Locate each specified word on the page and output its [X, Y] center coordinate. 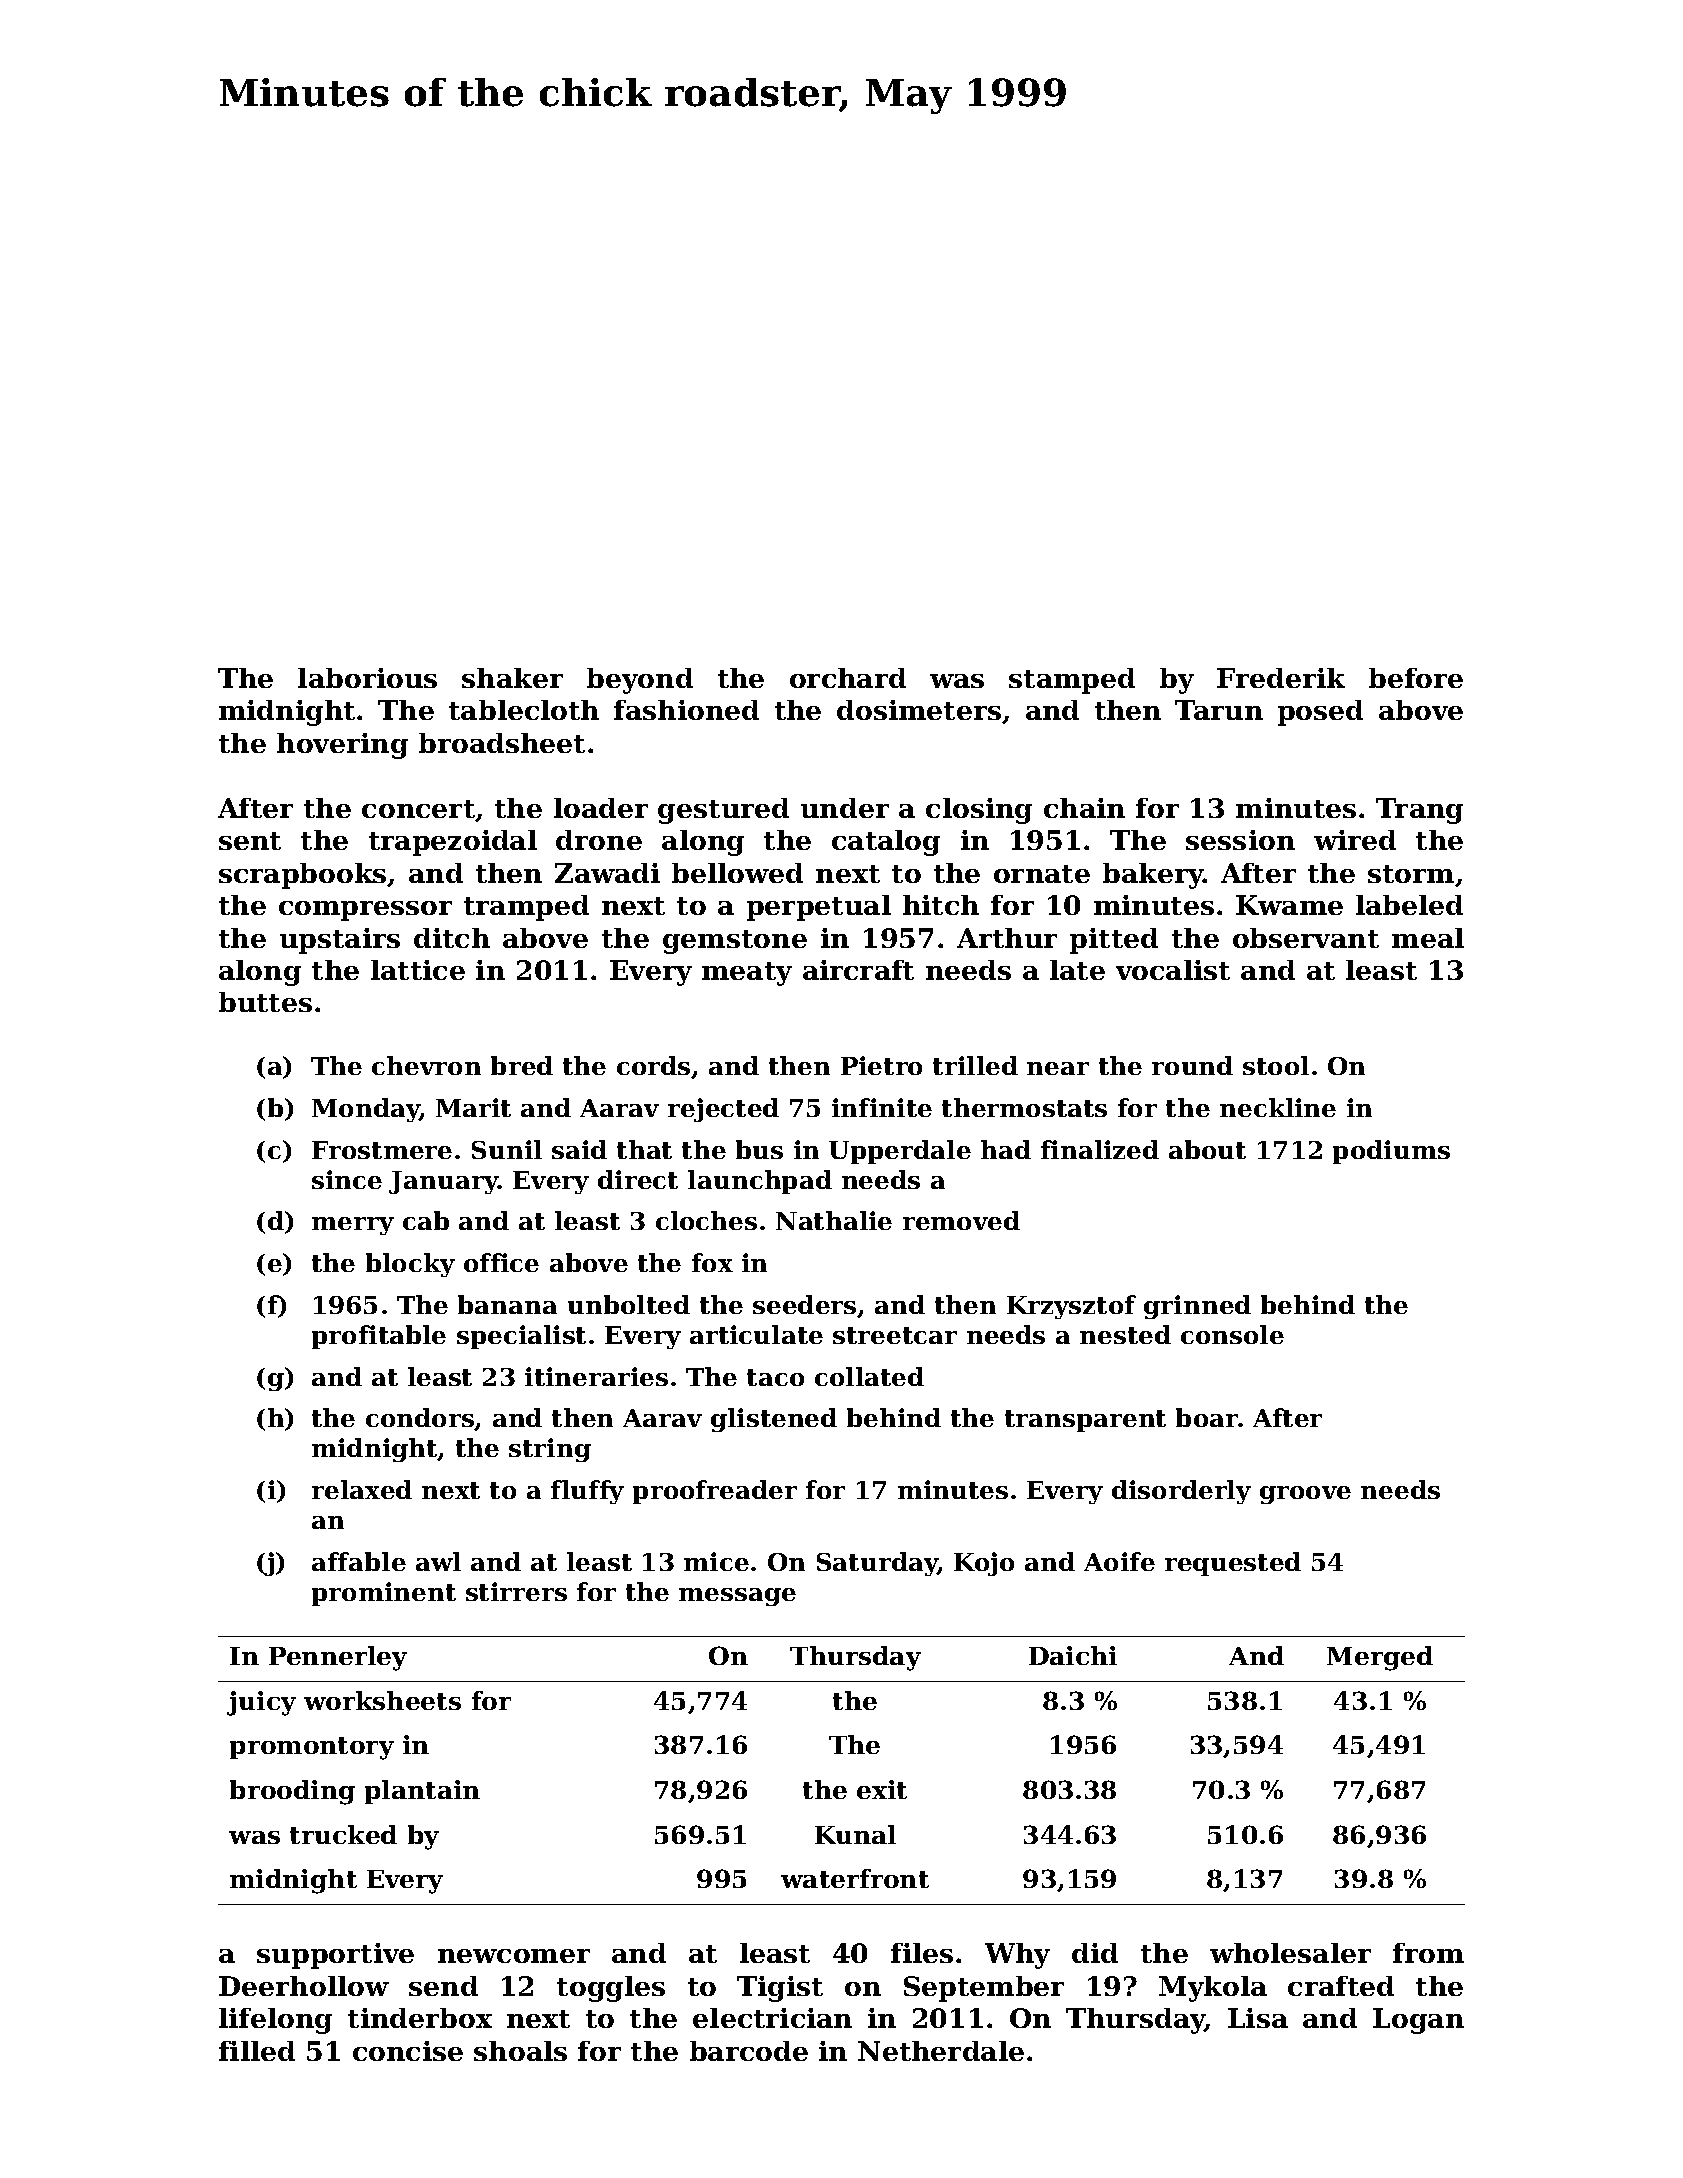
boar [1207, 1417]
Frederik [1281, 678]
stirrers [516, 1591]
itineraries [596, 1376]
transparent [1085, 1421]
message [737, 1597]
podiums [1391, 1152]
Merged [1380, 1658]
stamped [1072, 681]
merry [353, 1226]
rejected [723, 1110]
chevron [426, 1065]
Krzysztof [1071, 1307]
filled [257, 2051]
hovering [342, 746]
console [1232, 1334]
